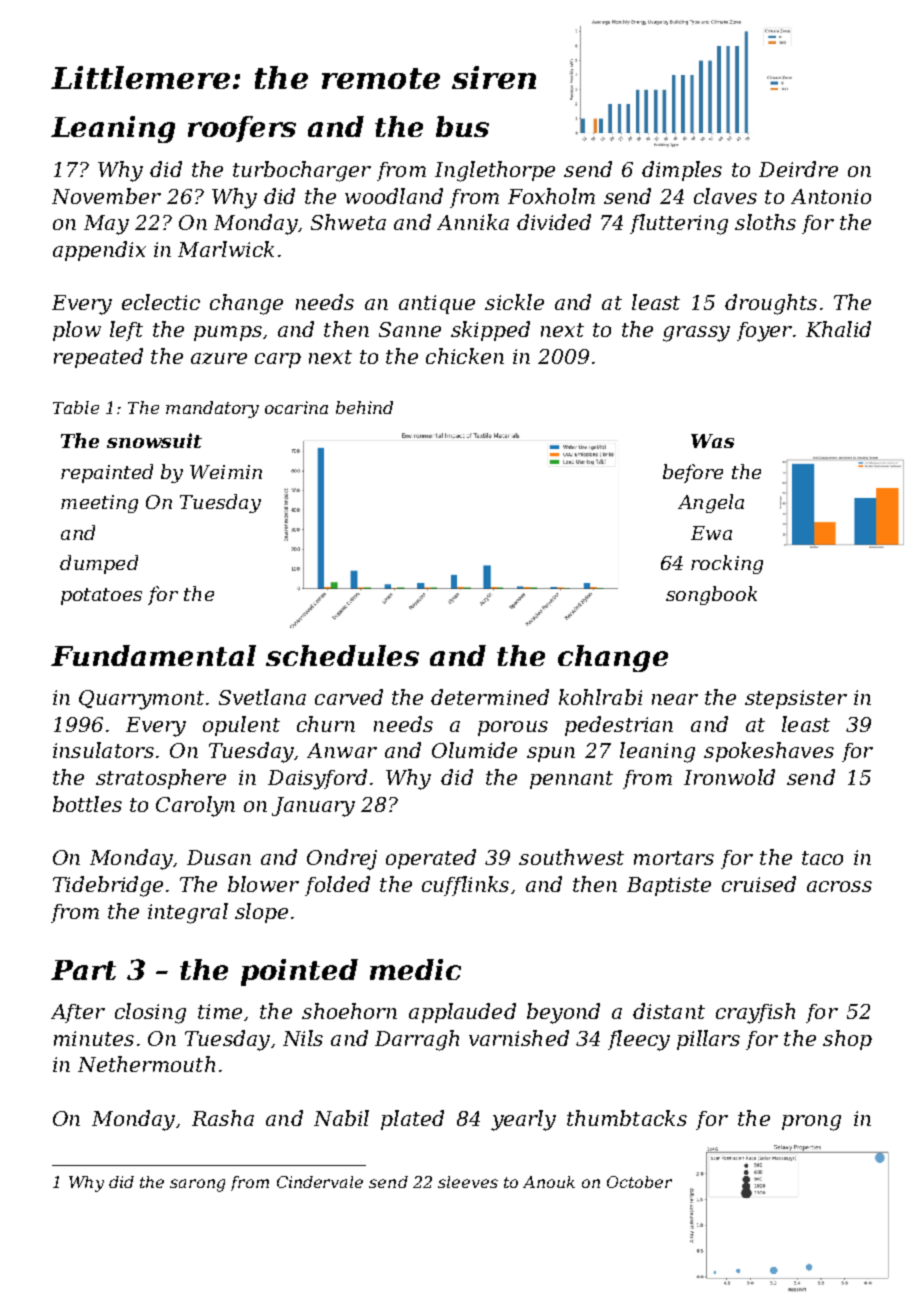 The height and width of the screenshot is (1314, 924). I want to click on Part, so click(83, 970).
